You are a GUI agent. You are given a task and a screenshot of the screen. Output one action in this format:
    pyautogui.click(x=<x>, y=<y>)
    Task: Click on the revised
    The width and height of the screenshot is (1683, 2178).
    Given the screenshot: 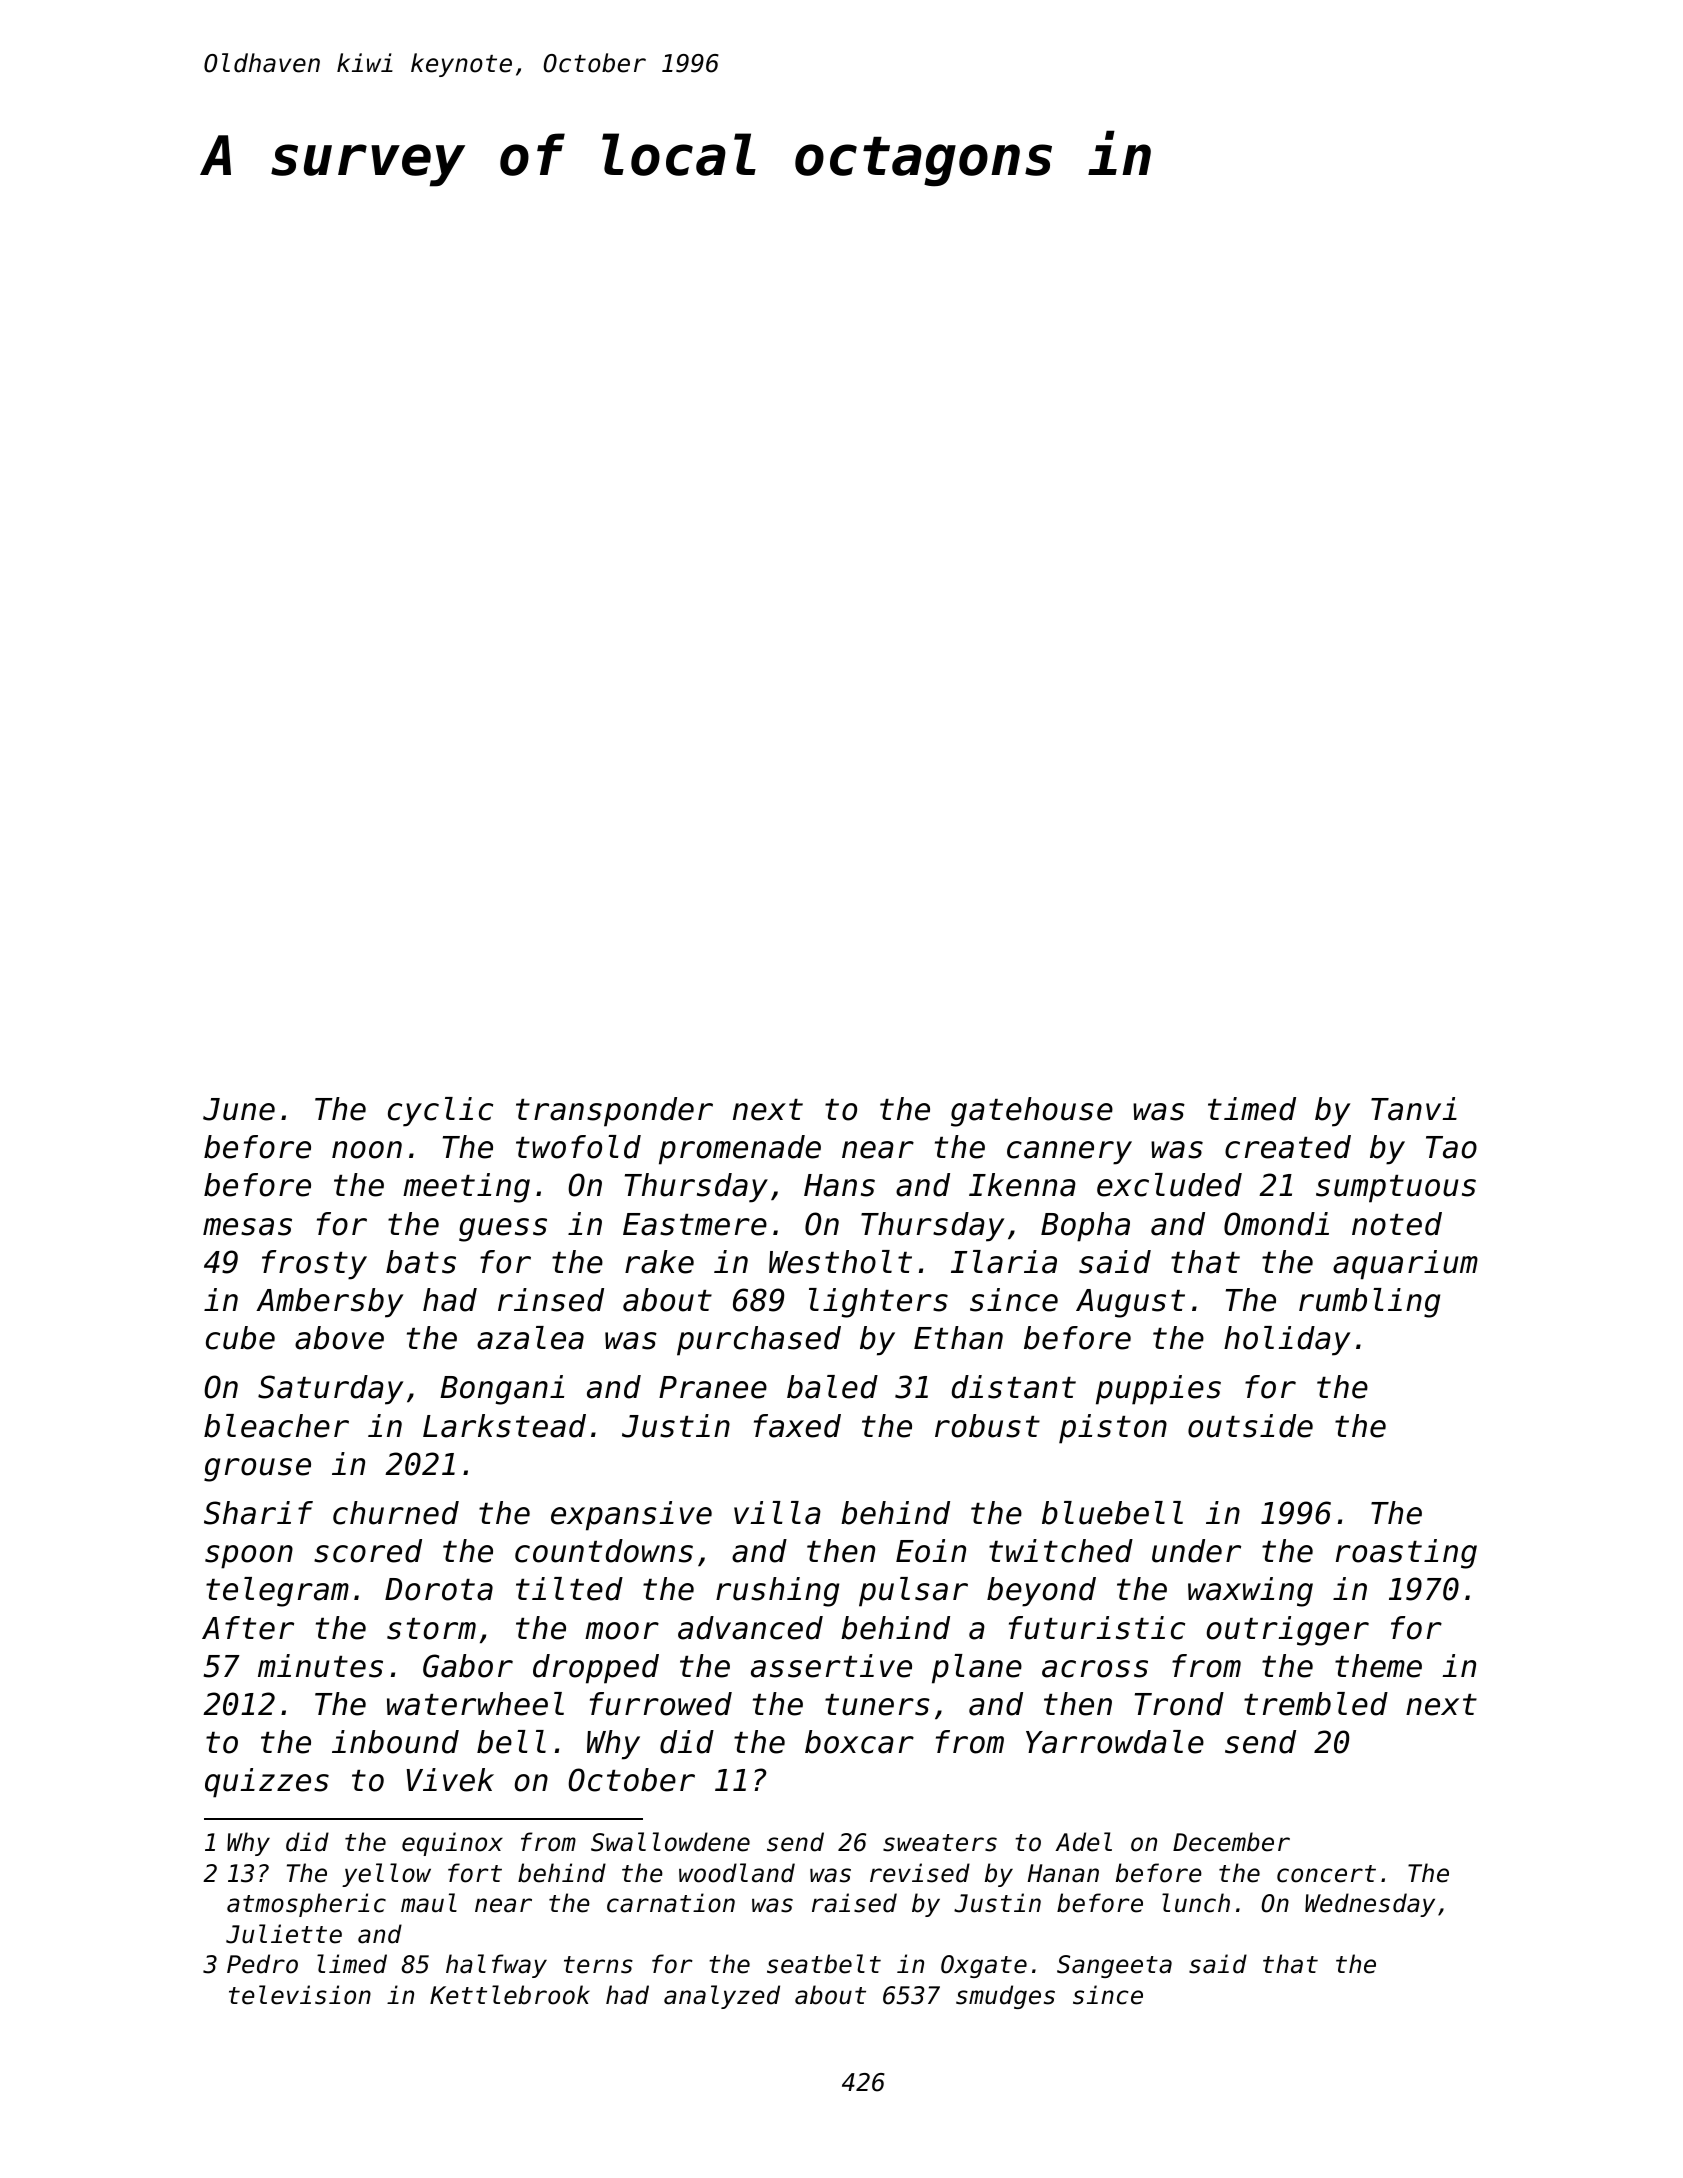 What is the action you would take?
    pyautogui.click(x=920, y=1873)
